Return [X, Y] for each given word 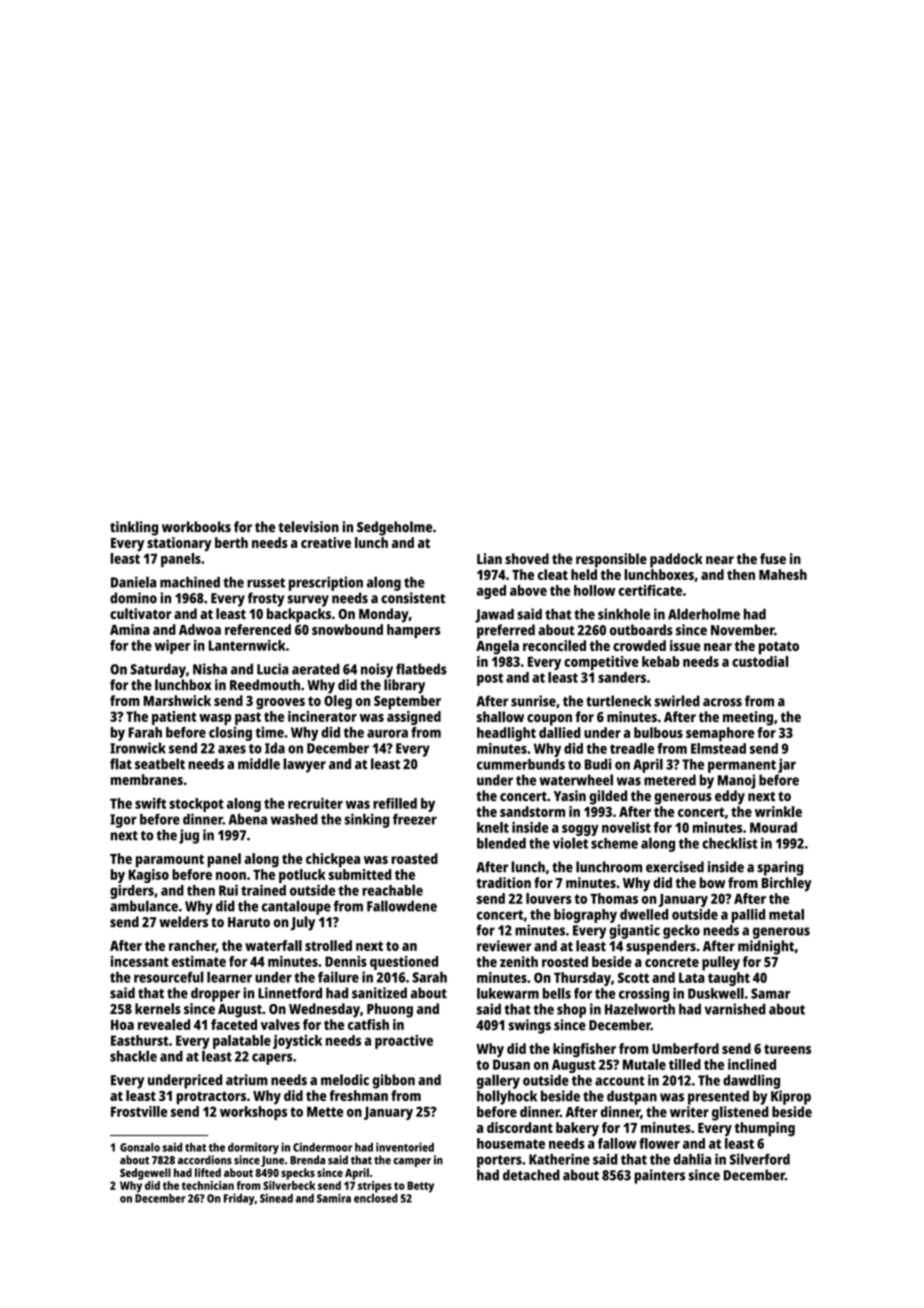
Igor [123, 821]
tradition [503, 882]
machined [190, 582]
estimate [199, 961]
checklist [730, 843]
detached [531, 1175]
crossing [644, 995]
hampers [413, 631]
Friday [239, 1199]
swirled [677, 701]
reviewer [504, 946]
